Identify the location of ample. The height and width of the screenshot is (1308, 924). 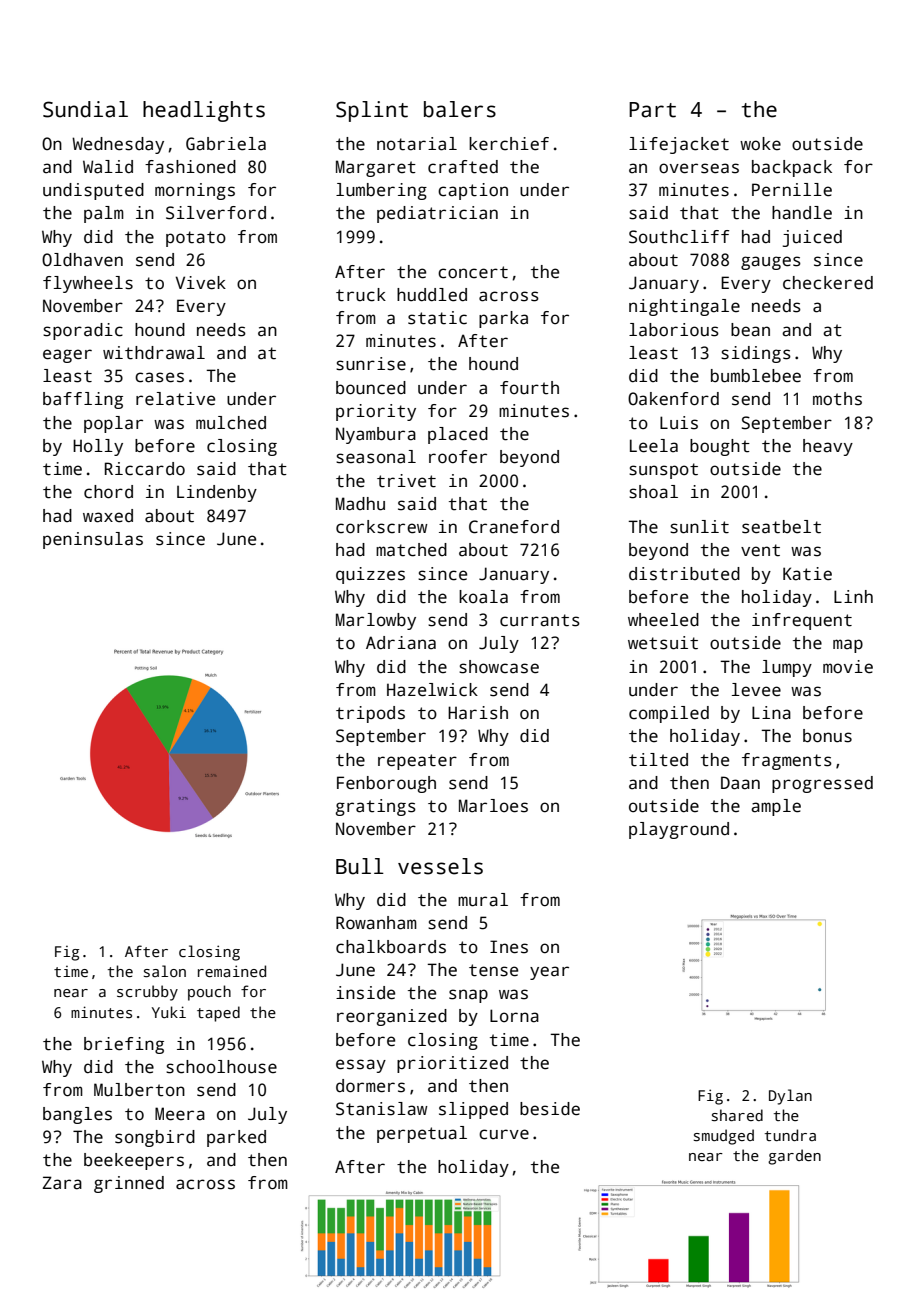
(776, 807).
